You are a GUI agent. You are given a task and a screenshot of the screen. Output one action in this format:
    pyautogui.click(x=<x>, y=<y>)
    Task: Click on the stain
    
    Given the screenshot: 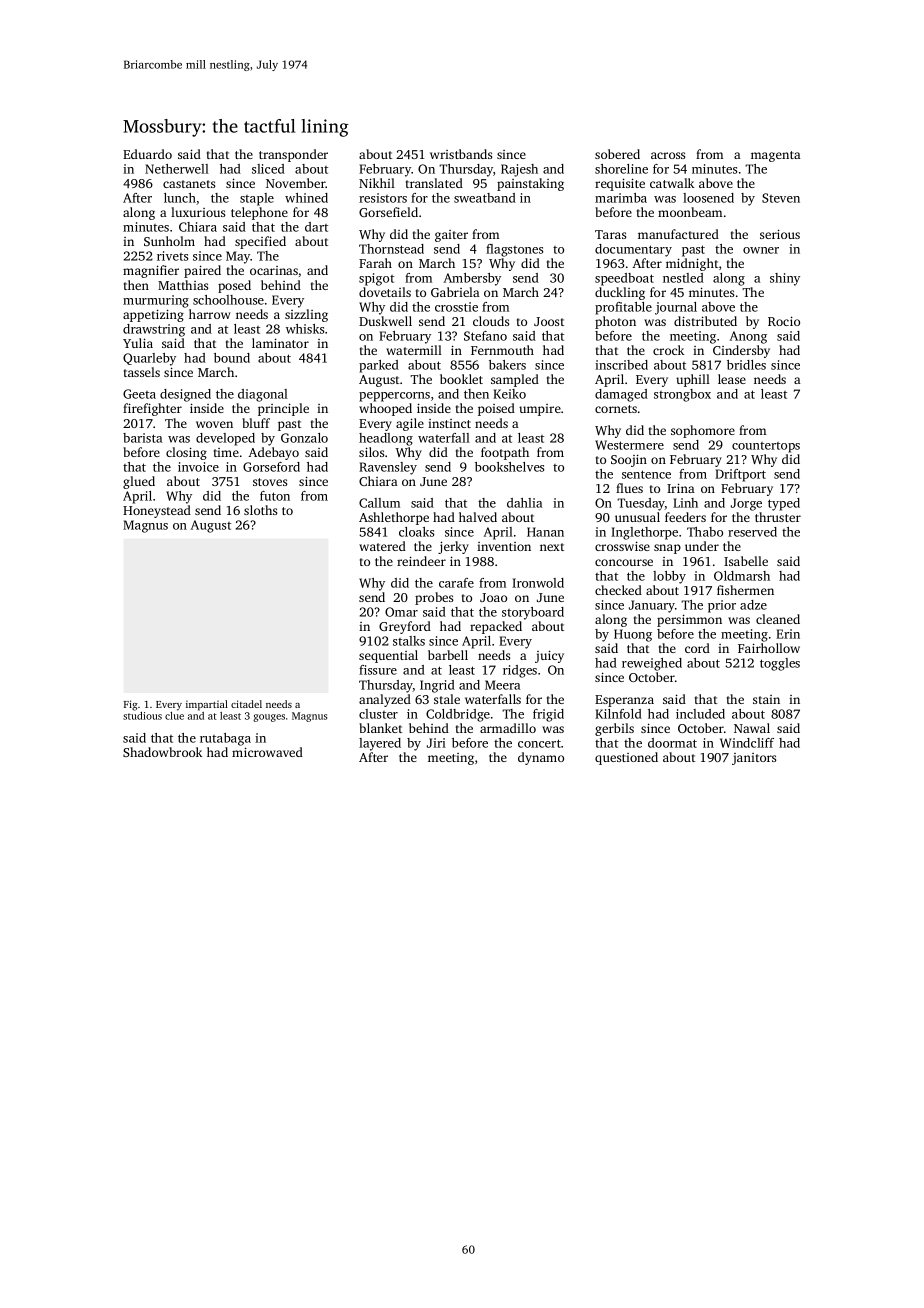 What is the action you would take?
    pyautogui.click(x=766, y=699)
